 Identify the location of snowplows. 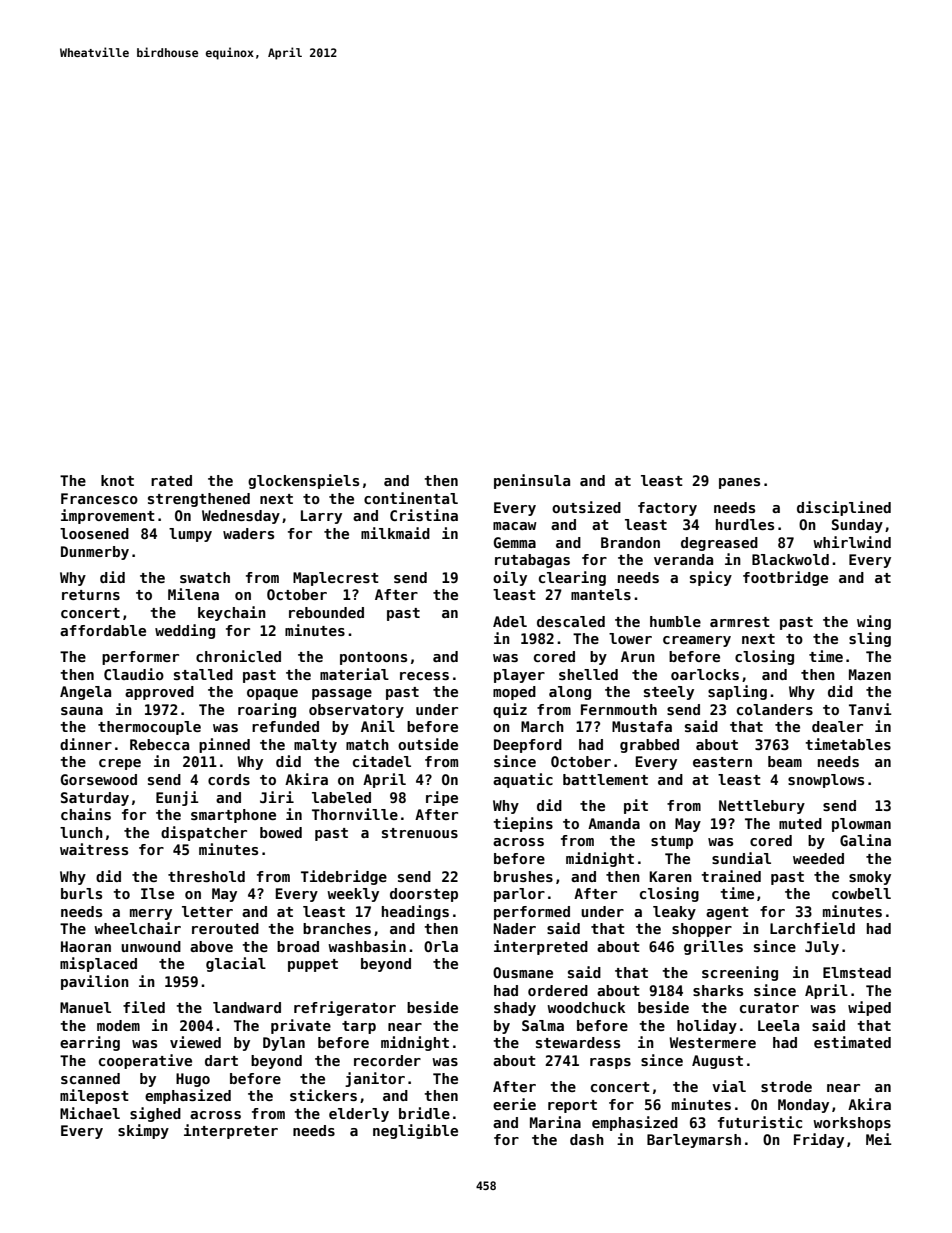
(826, 781).
